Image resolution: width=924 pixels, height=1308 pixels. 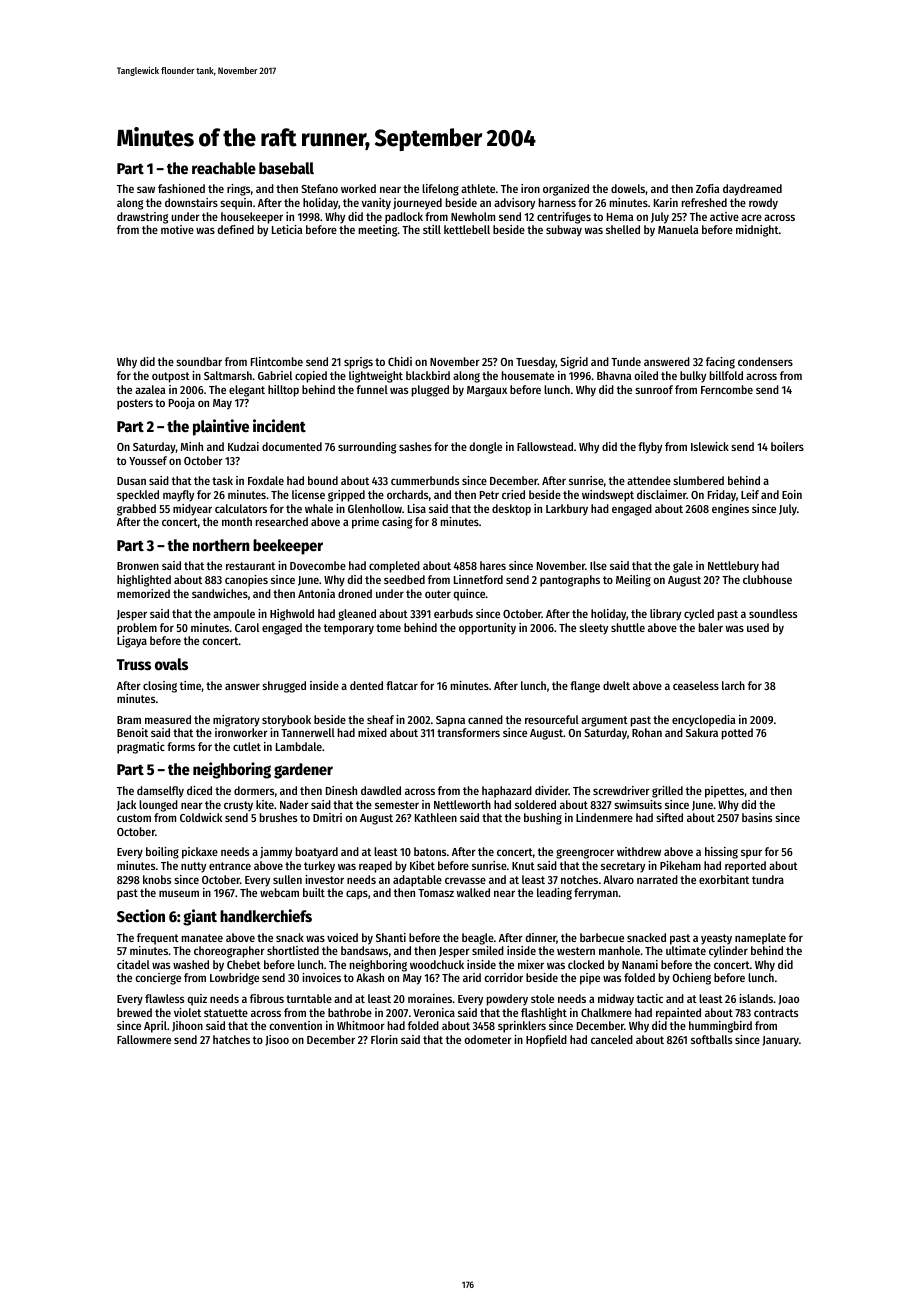 I want to click on baseball, so click(x=286, y=168).
